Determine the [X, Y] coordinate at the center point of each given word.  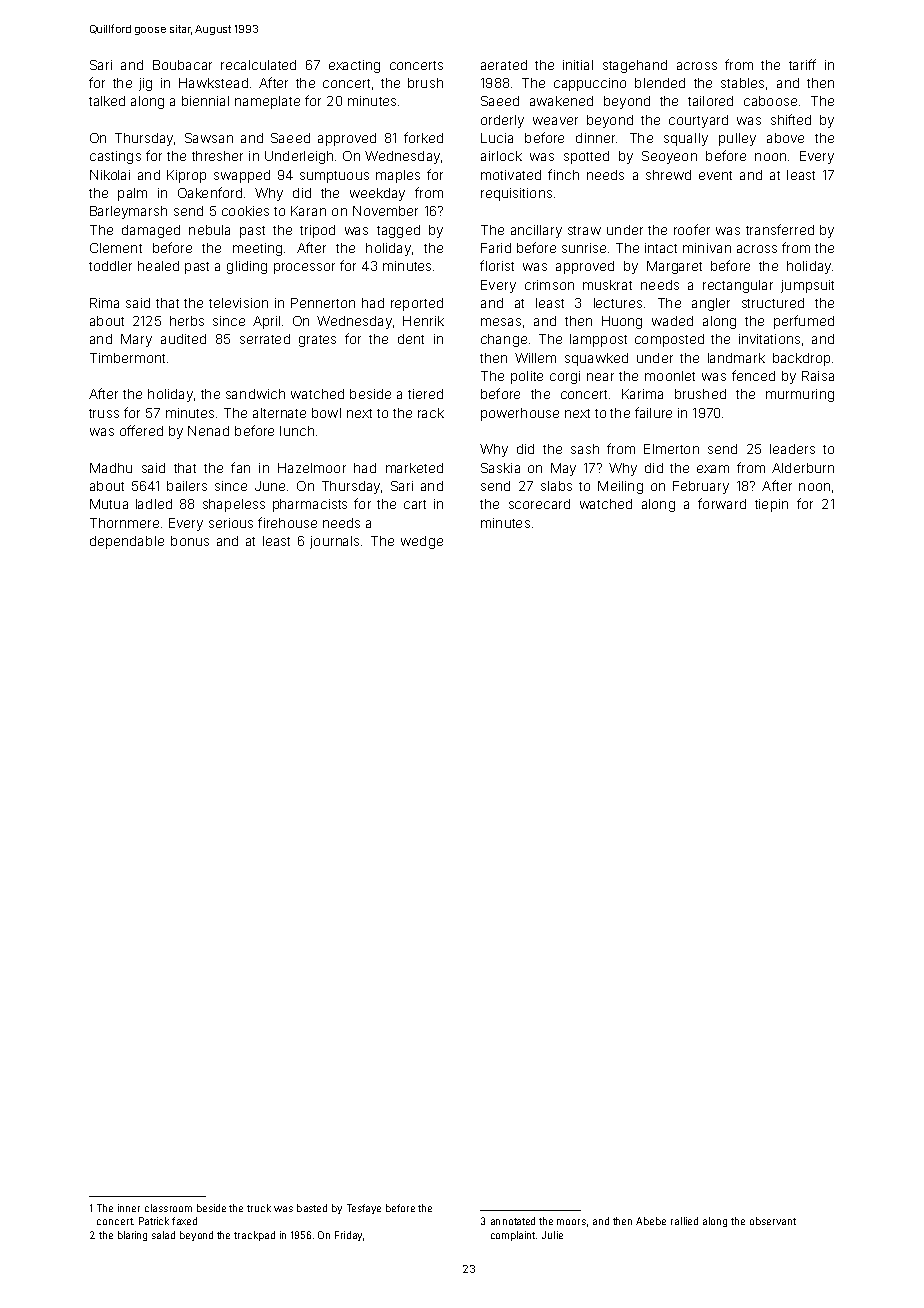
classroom [168, 1208]
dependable [127, 542]
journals [334, 542]
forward [722, 503]
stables [742, 83]
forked [423, 137]
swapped [242, 176]
